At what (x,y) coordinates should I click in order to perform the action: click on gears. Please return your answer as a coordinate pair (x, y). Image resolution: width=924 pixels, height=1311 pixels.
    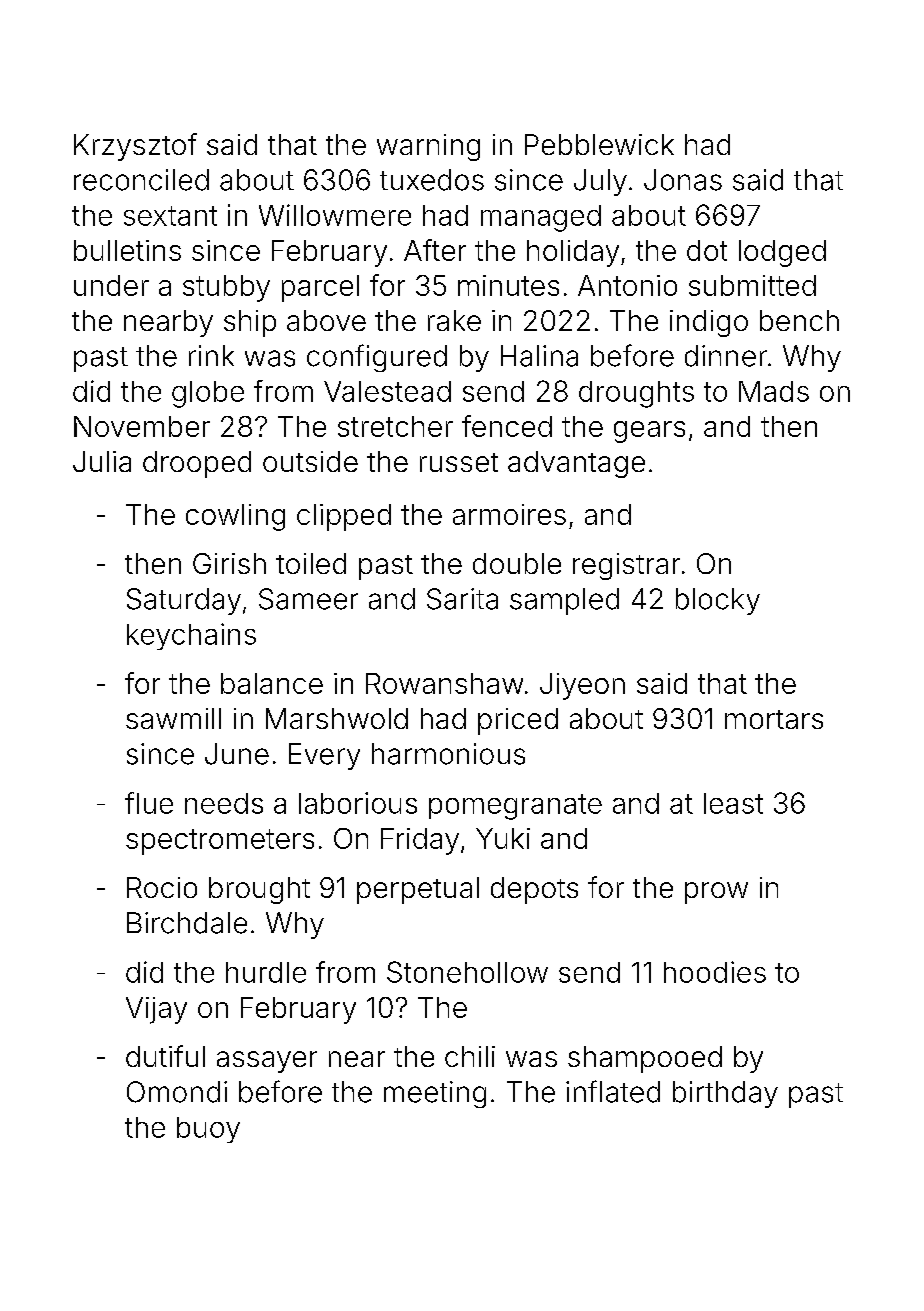
    Looking at the image, I should click on (649, 432).
